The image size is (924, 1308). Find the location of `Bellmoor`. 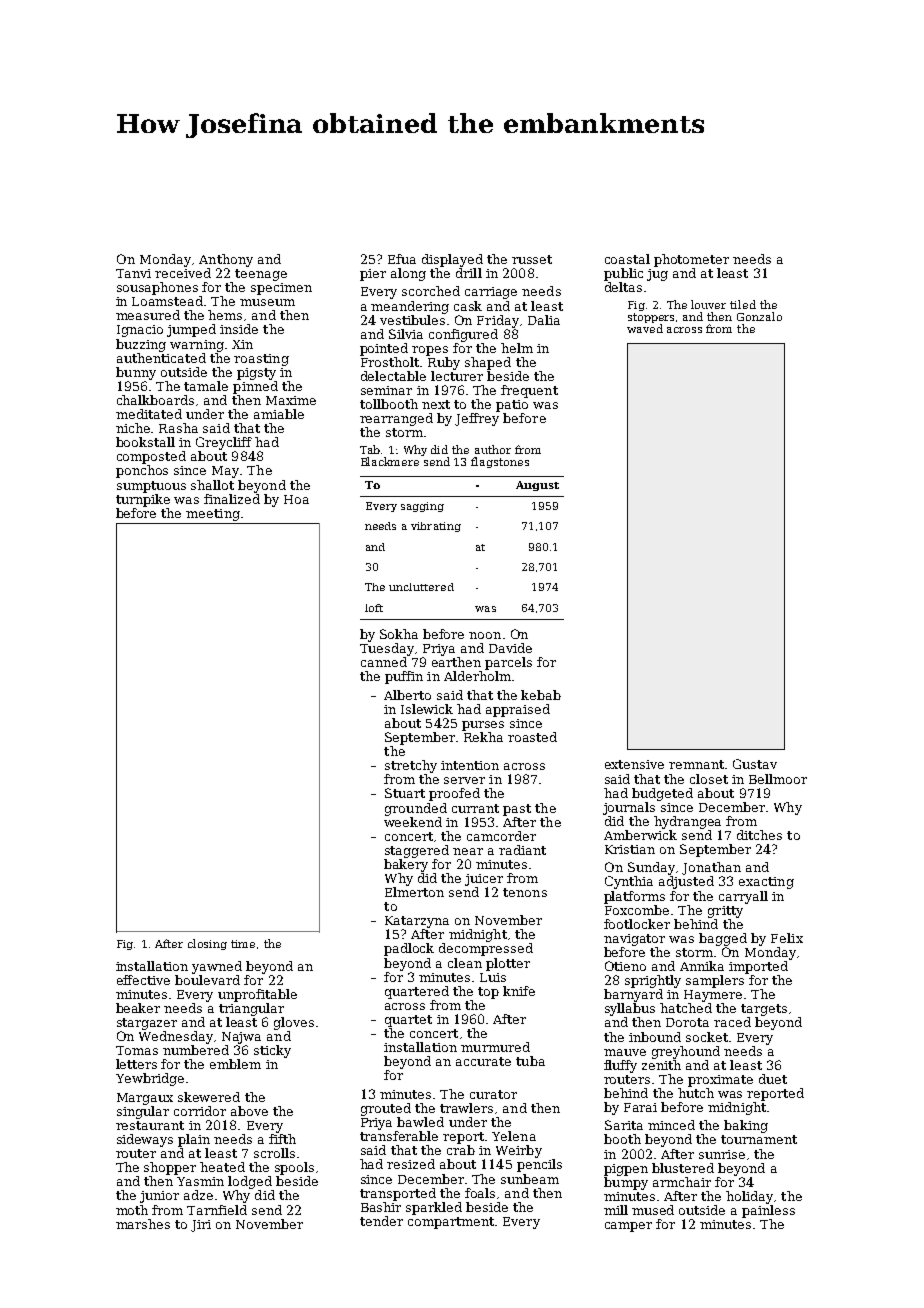

Bellmoor is located at coordinates (778, 779).
